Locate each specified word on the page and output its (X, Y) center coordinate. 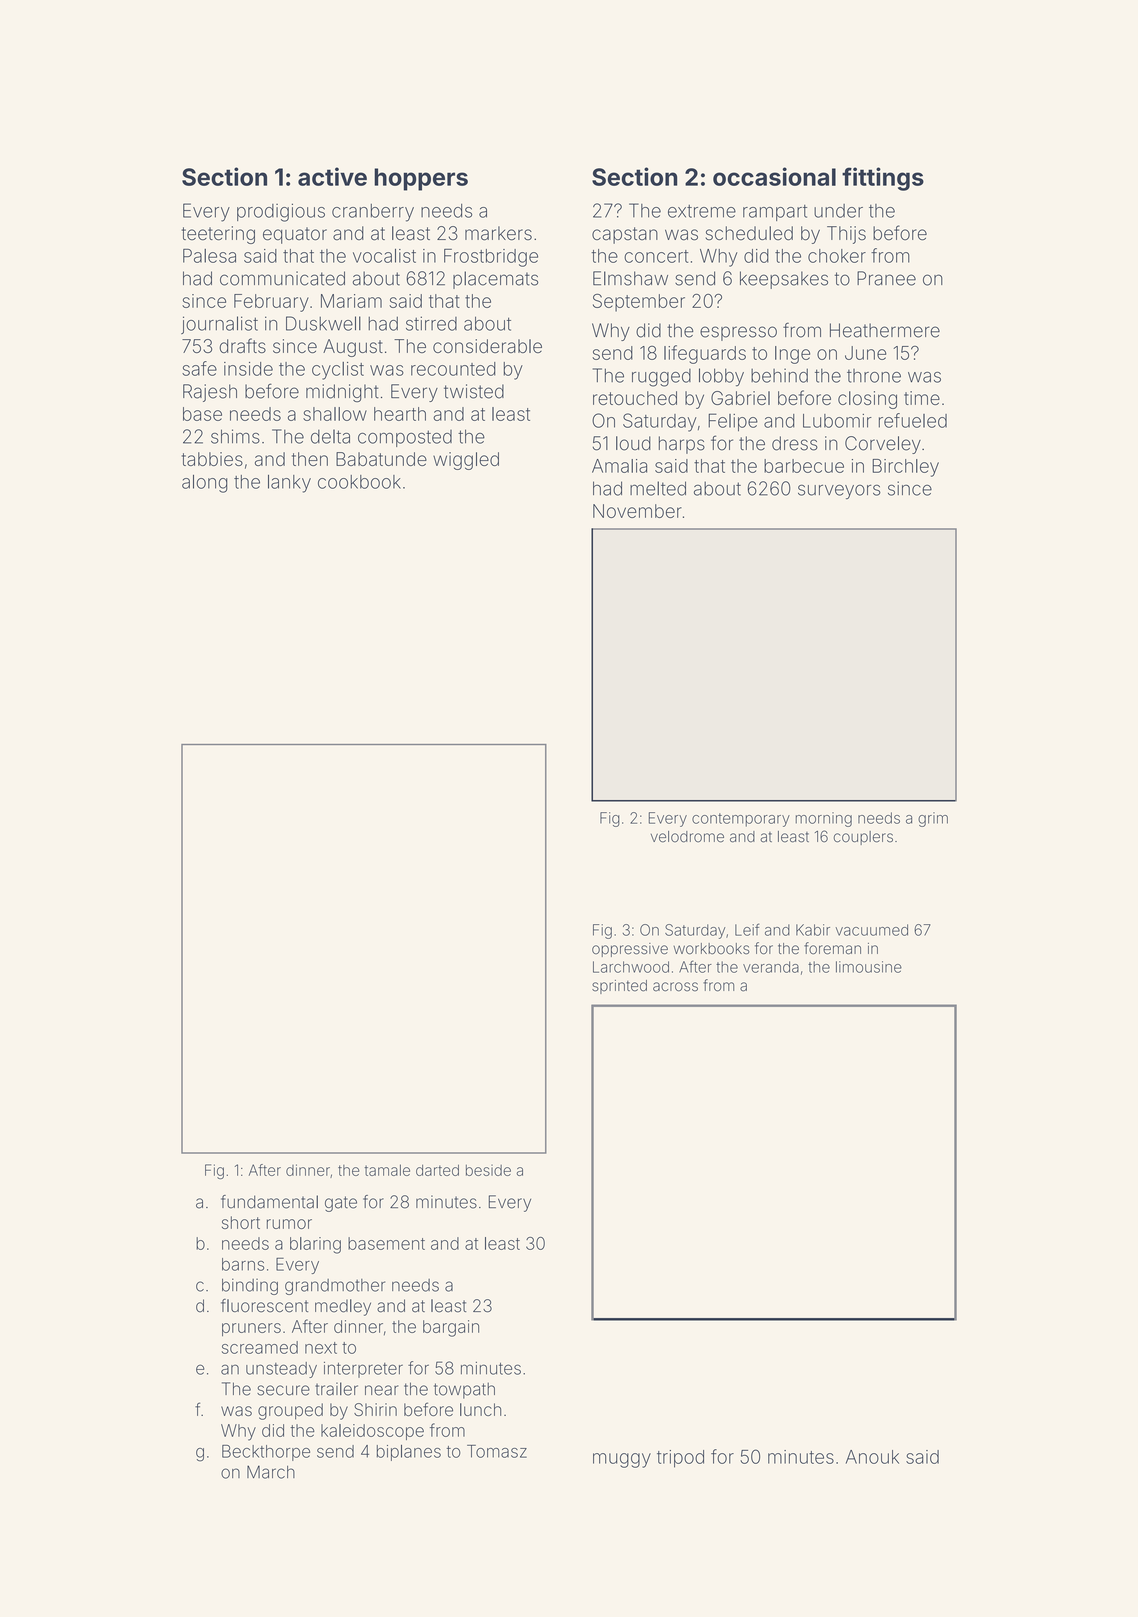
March (271, 1472)
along (205, 484)
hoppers (421, 179)
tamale (387, 1170)
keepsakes (784, 280)
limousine (869, 967)
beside (488, 1170)
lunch (480, 1409)
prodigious (281, 212)
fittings (883, 179)
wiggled (466, 461)
